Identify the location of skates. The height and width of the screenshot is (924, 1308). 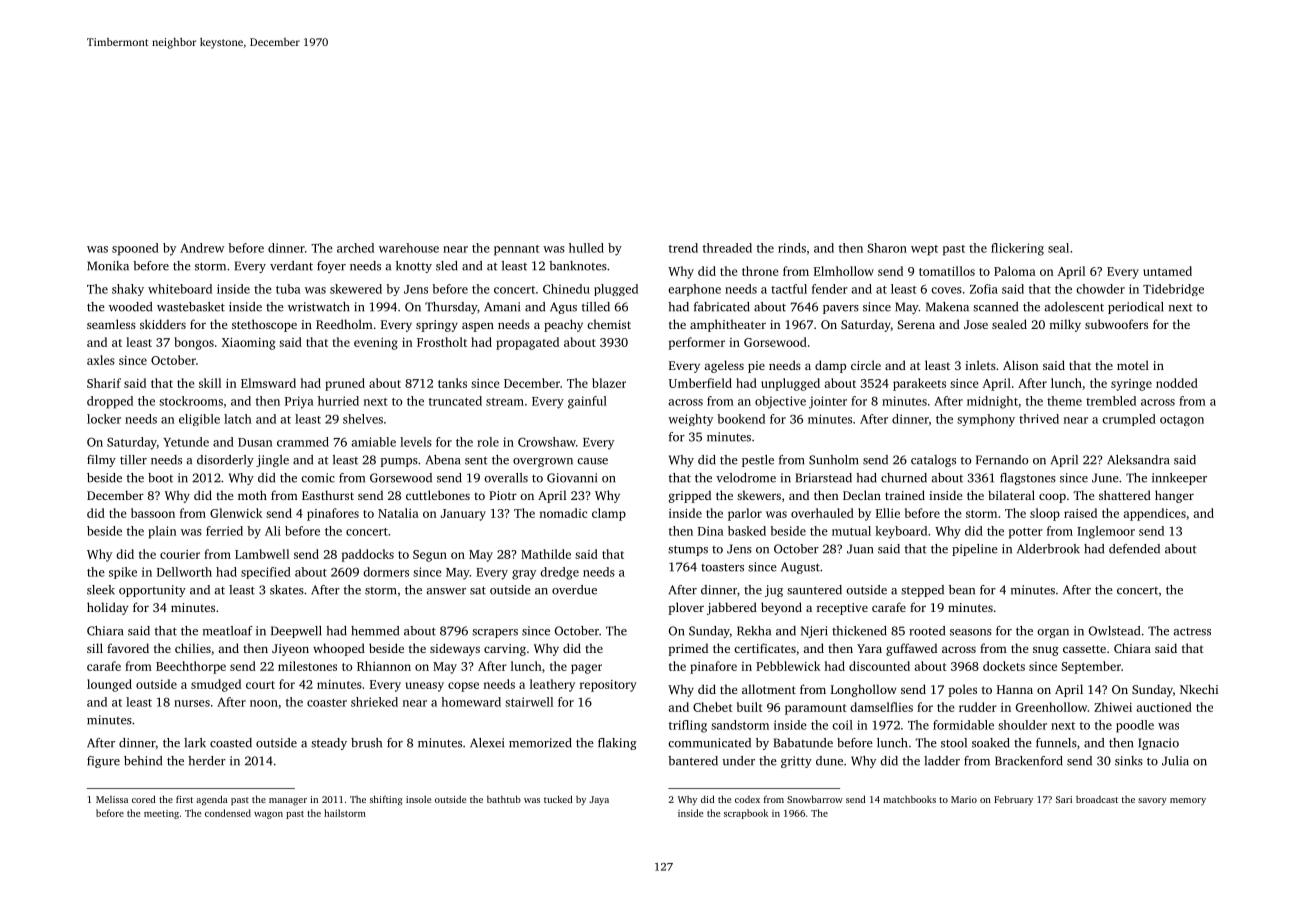
(287, 590).
